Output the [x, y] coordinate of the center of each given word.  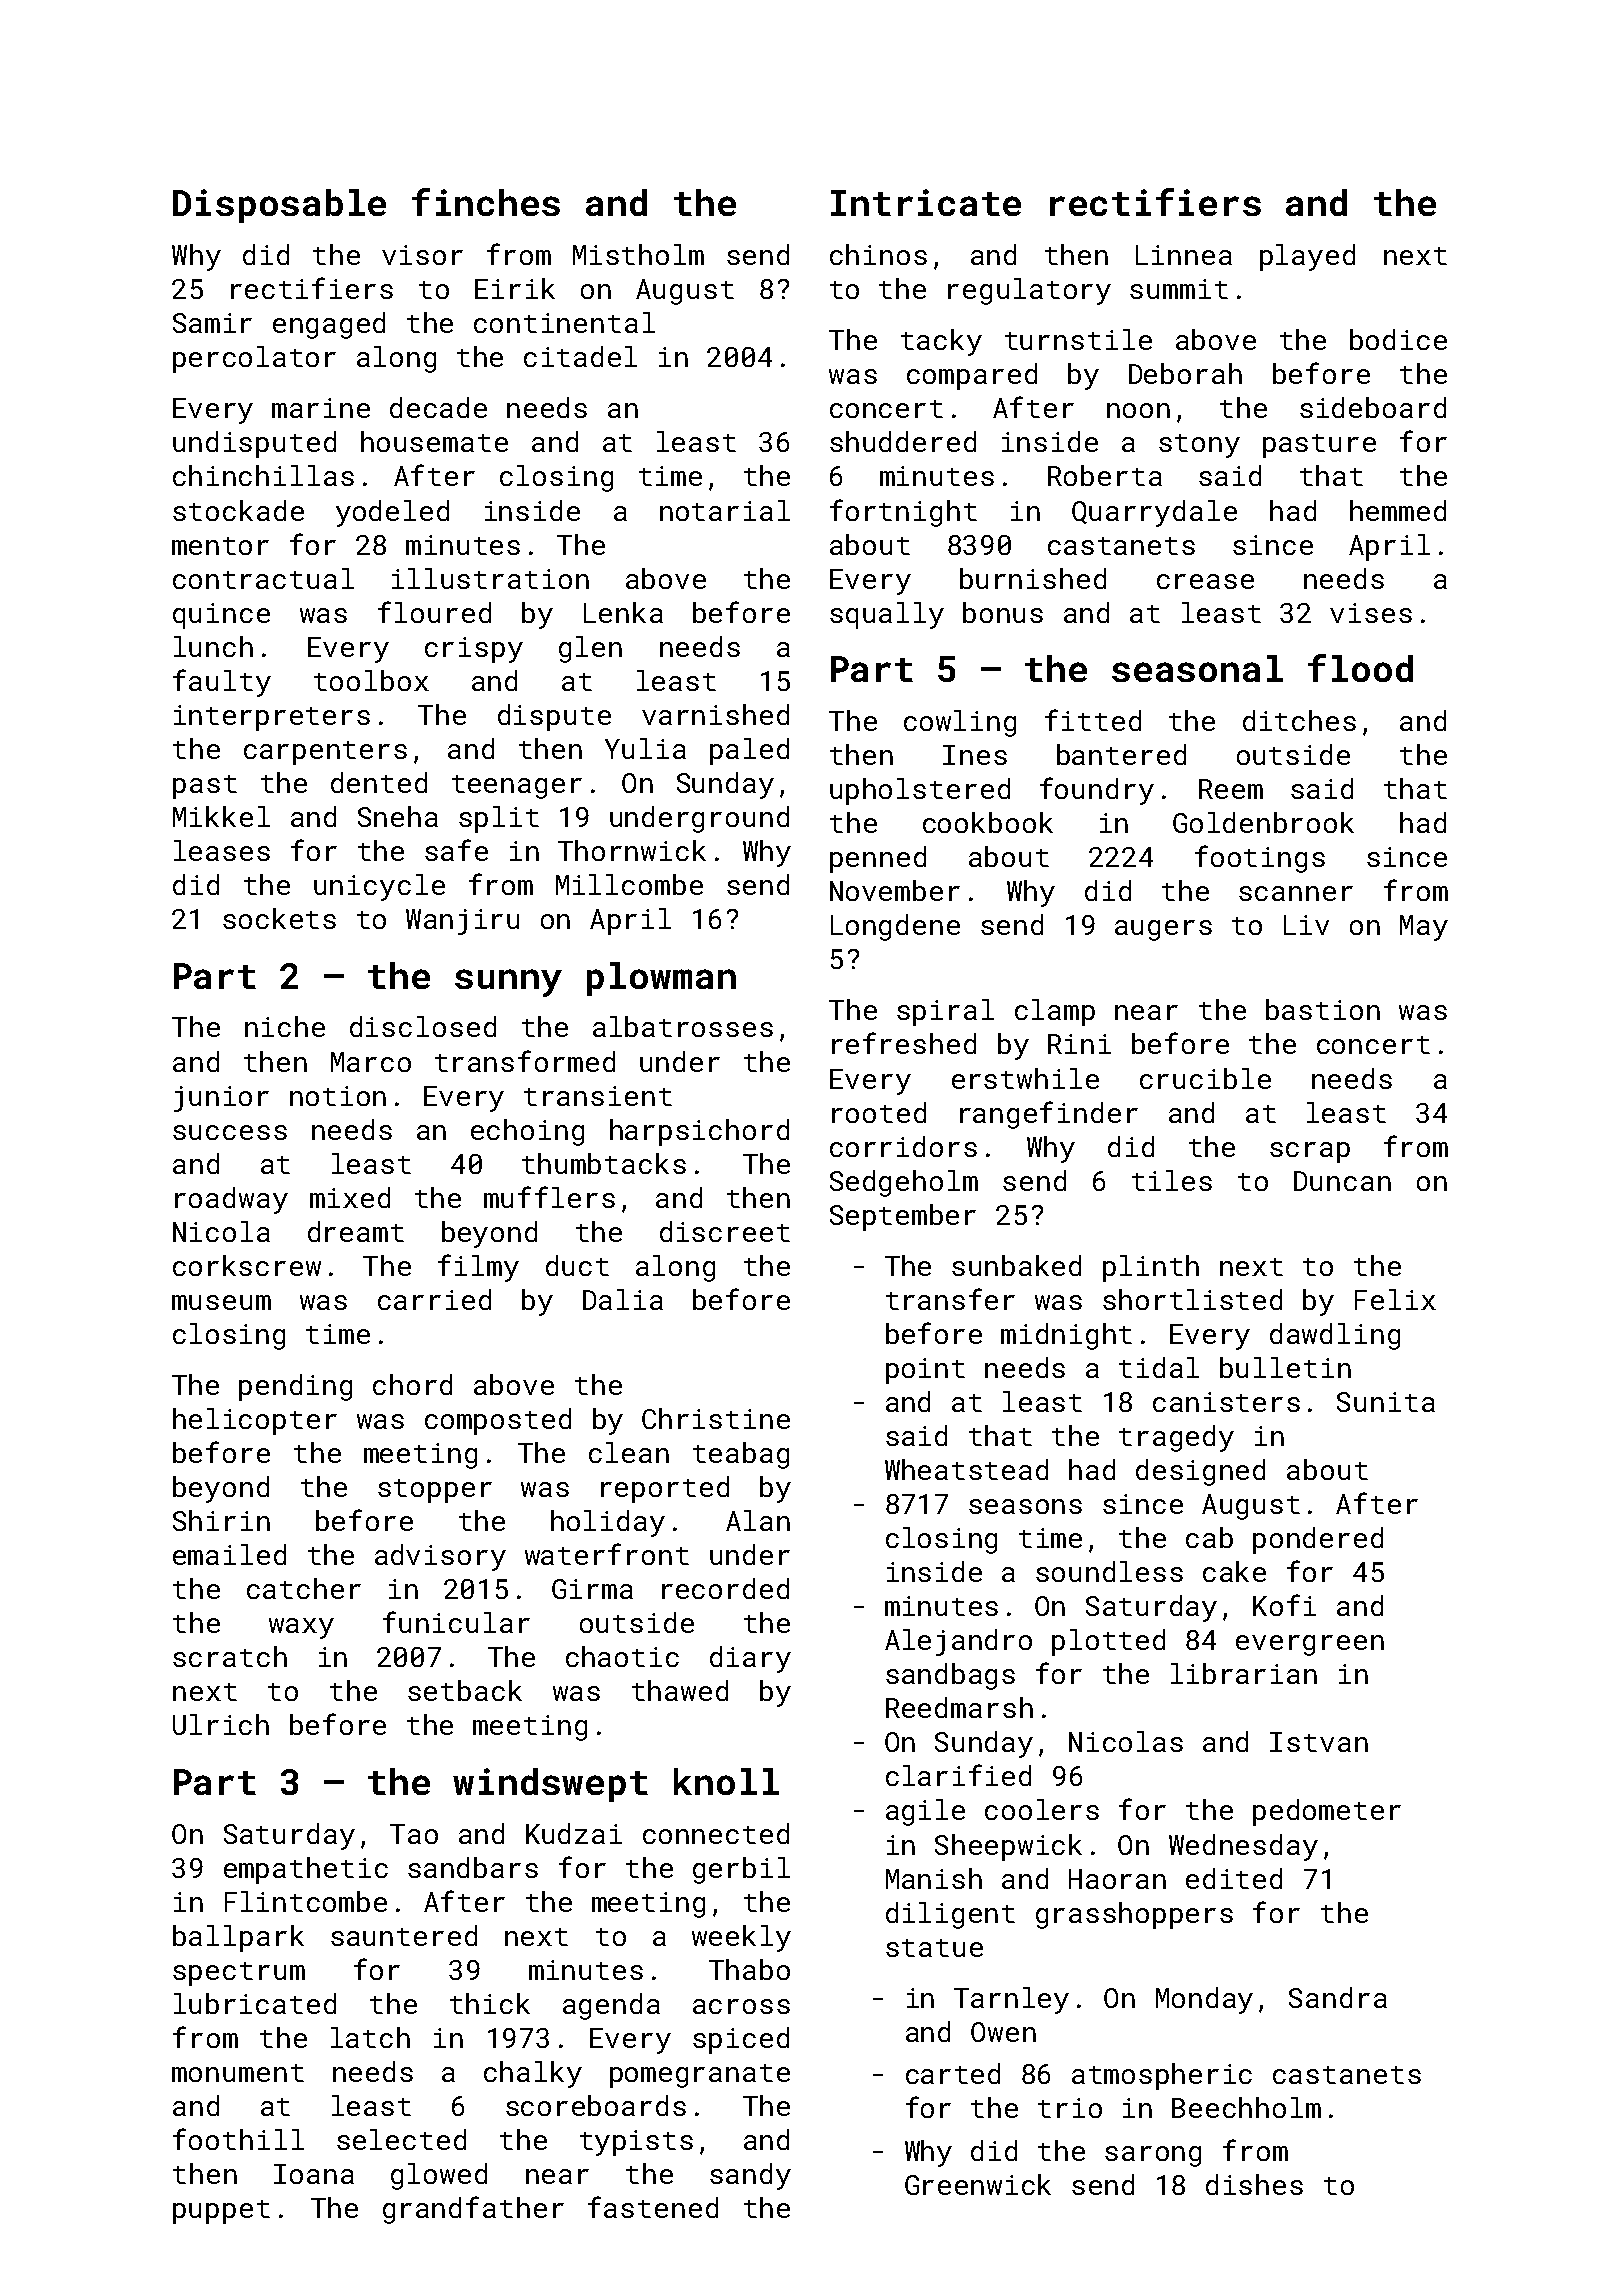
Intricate [926, 202]
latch [370, 2037]
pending [295, 1387]
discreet [725, 1231]
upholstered [920, 791]
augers [1163, 930]
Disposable [279, 206]
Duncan [1342, 1181]
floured [434, 612]
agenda [611, 2006]
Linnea [1184, 255]
